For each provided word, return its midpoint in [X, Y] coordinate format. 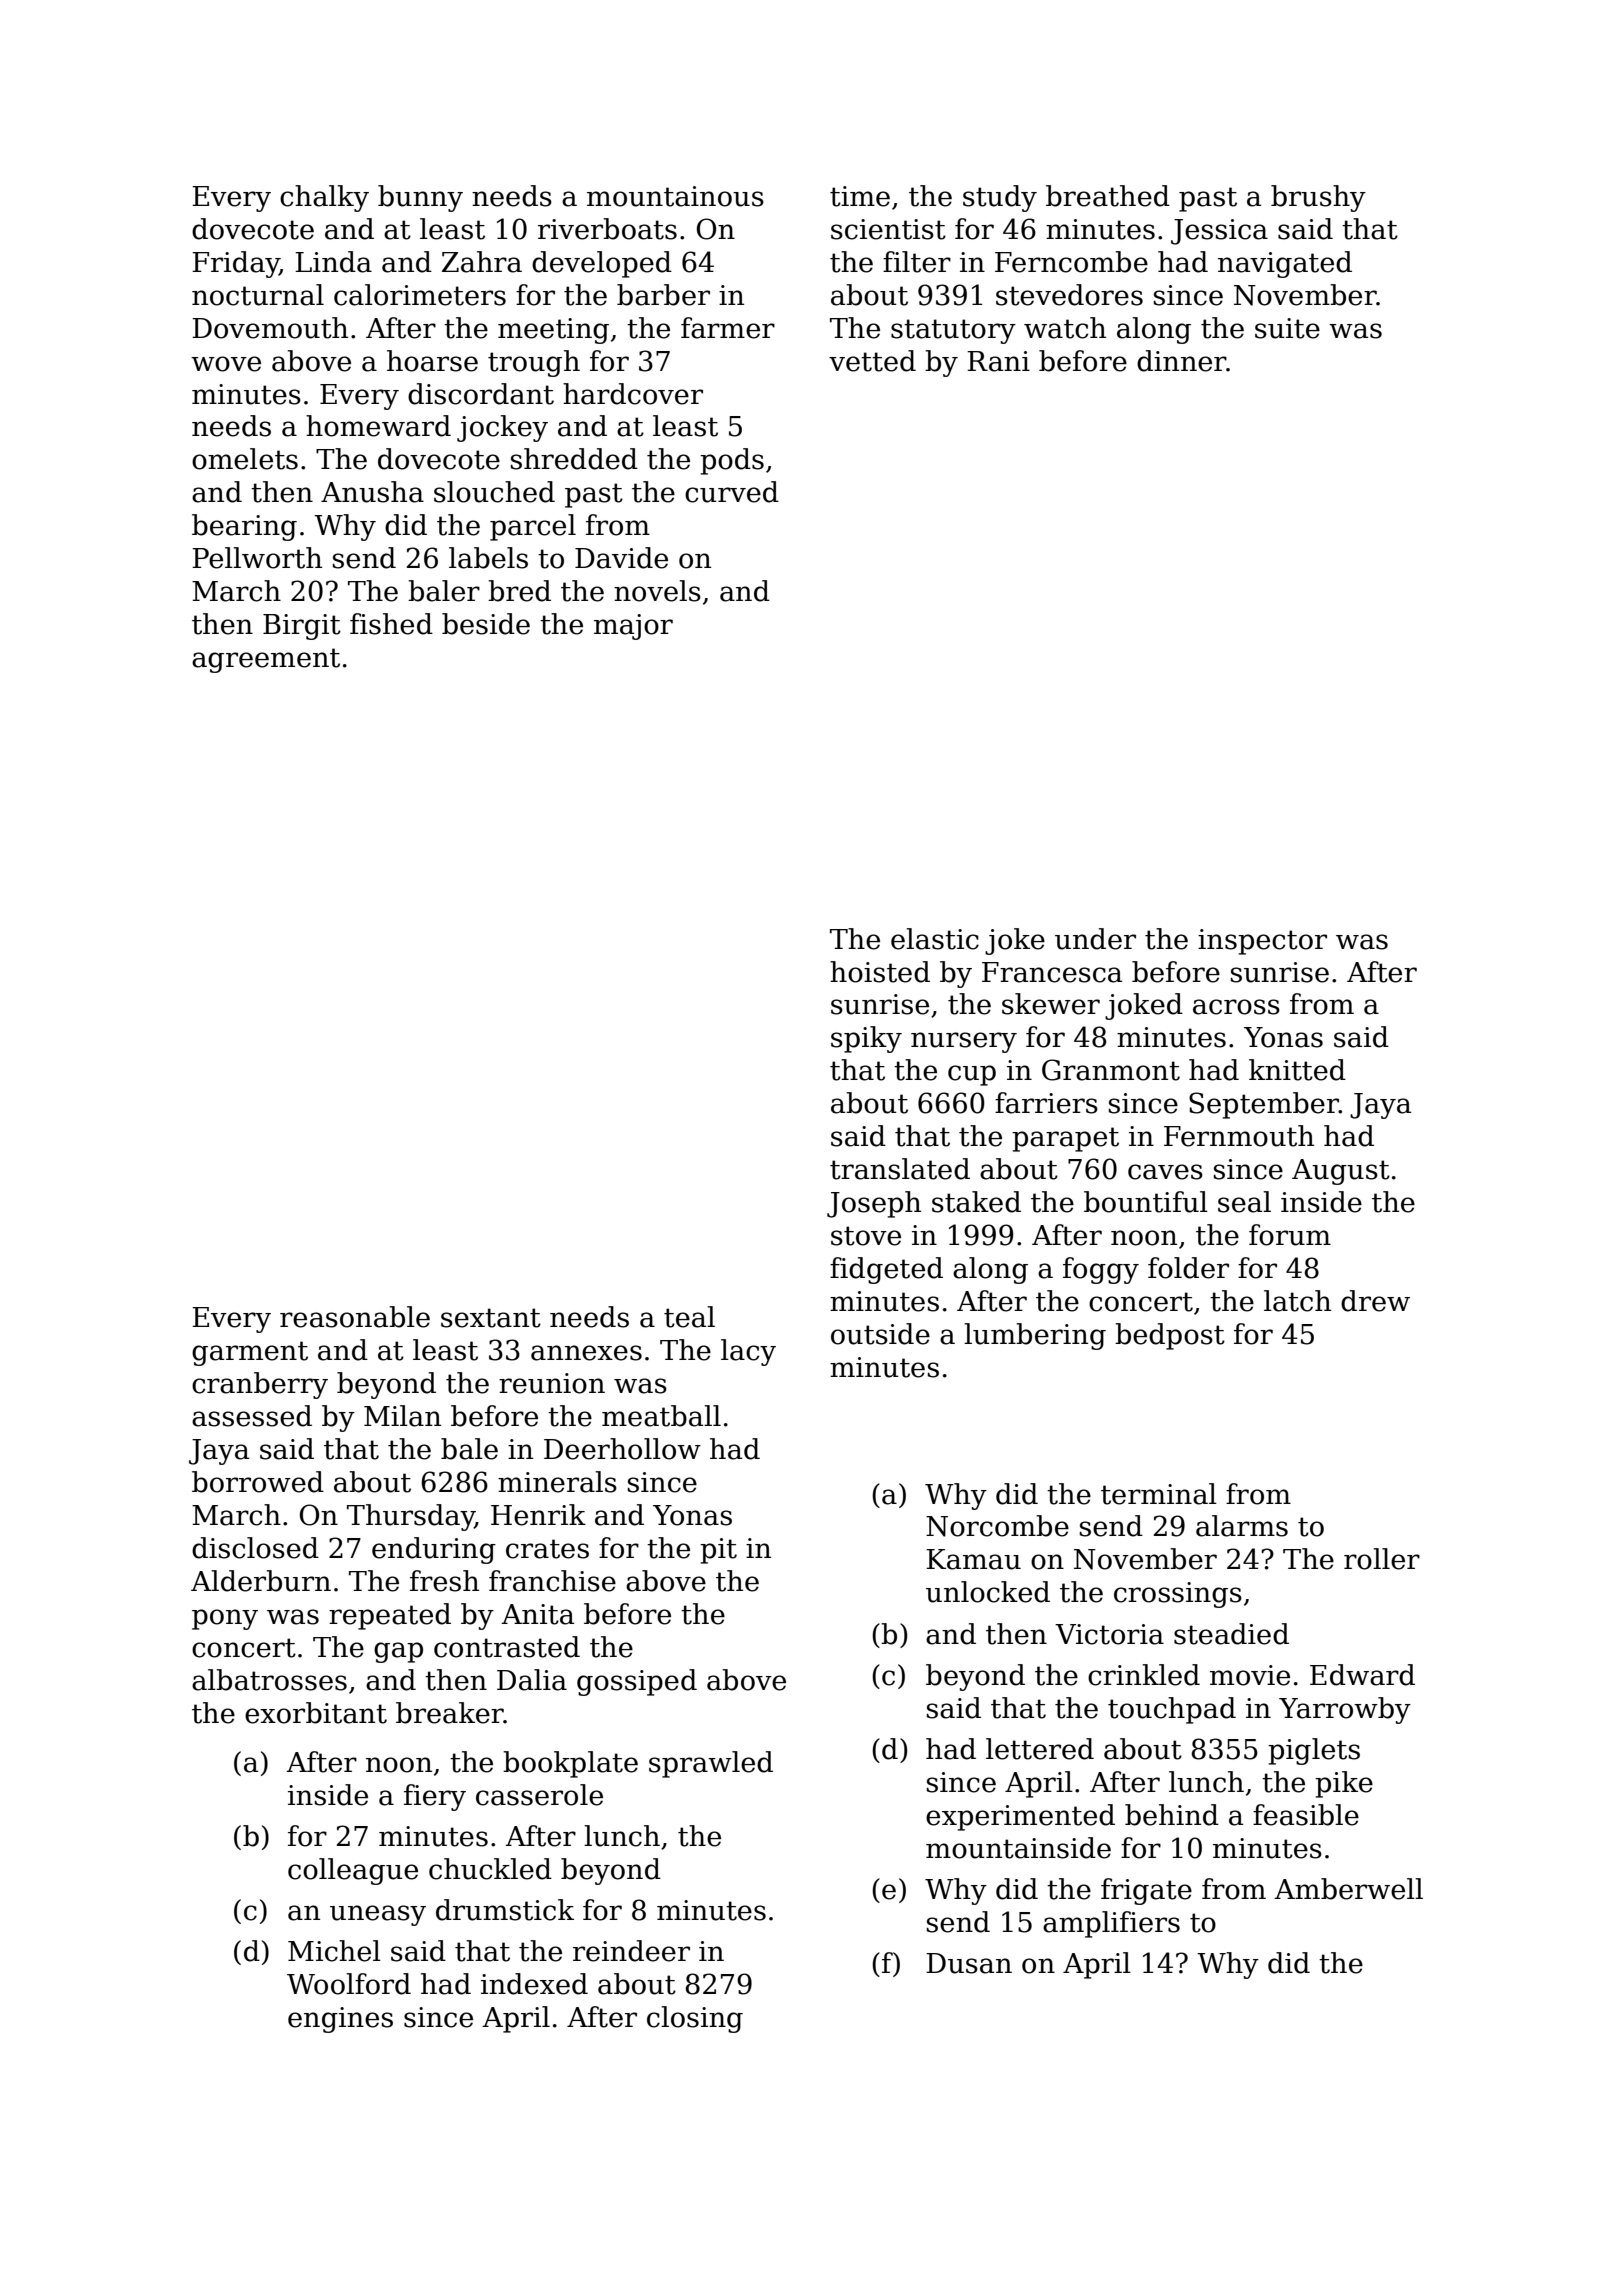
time [860, 196]
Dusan [969, 1963]
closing [695, 2019]
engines [340, 2020]
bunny [420, 198]
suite [1287, 328]
